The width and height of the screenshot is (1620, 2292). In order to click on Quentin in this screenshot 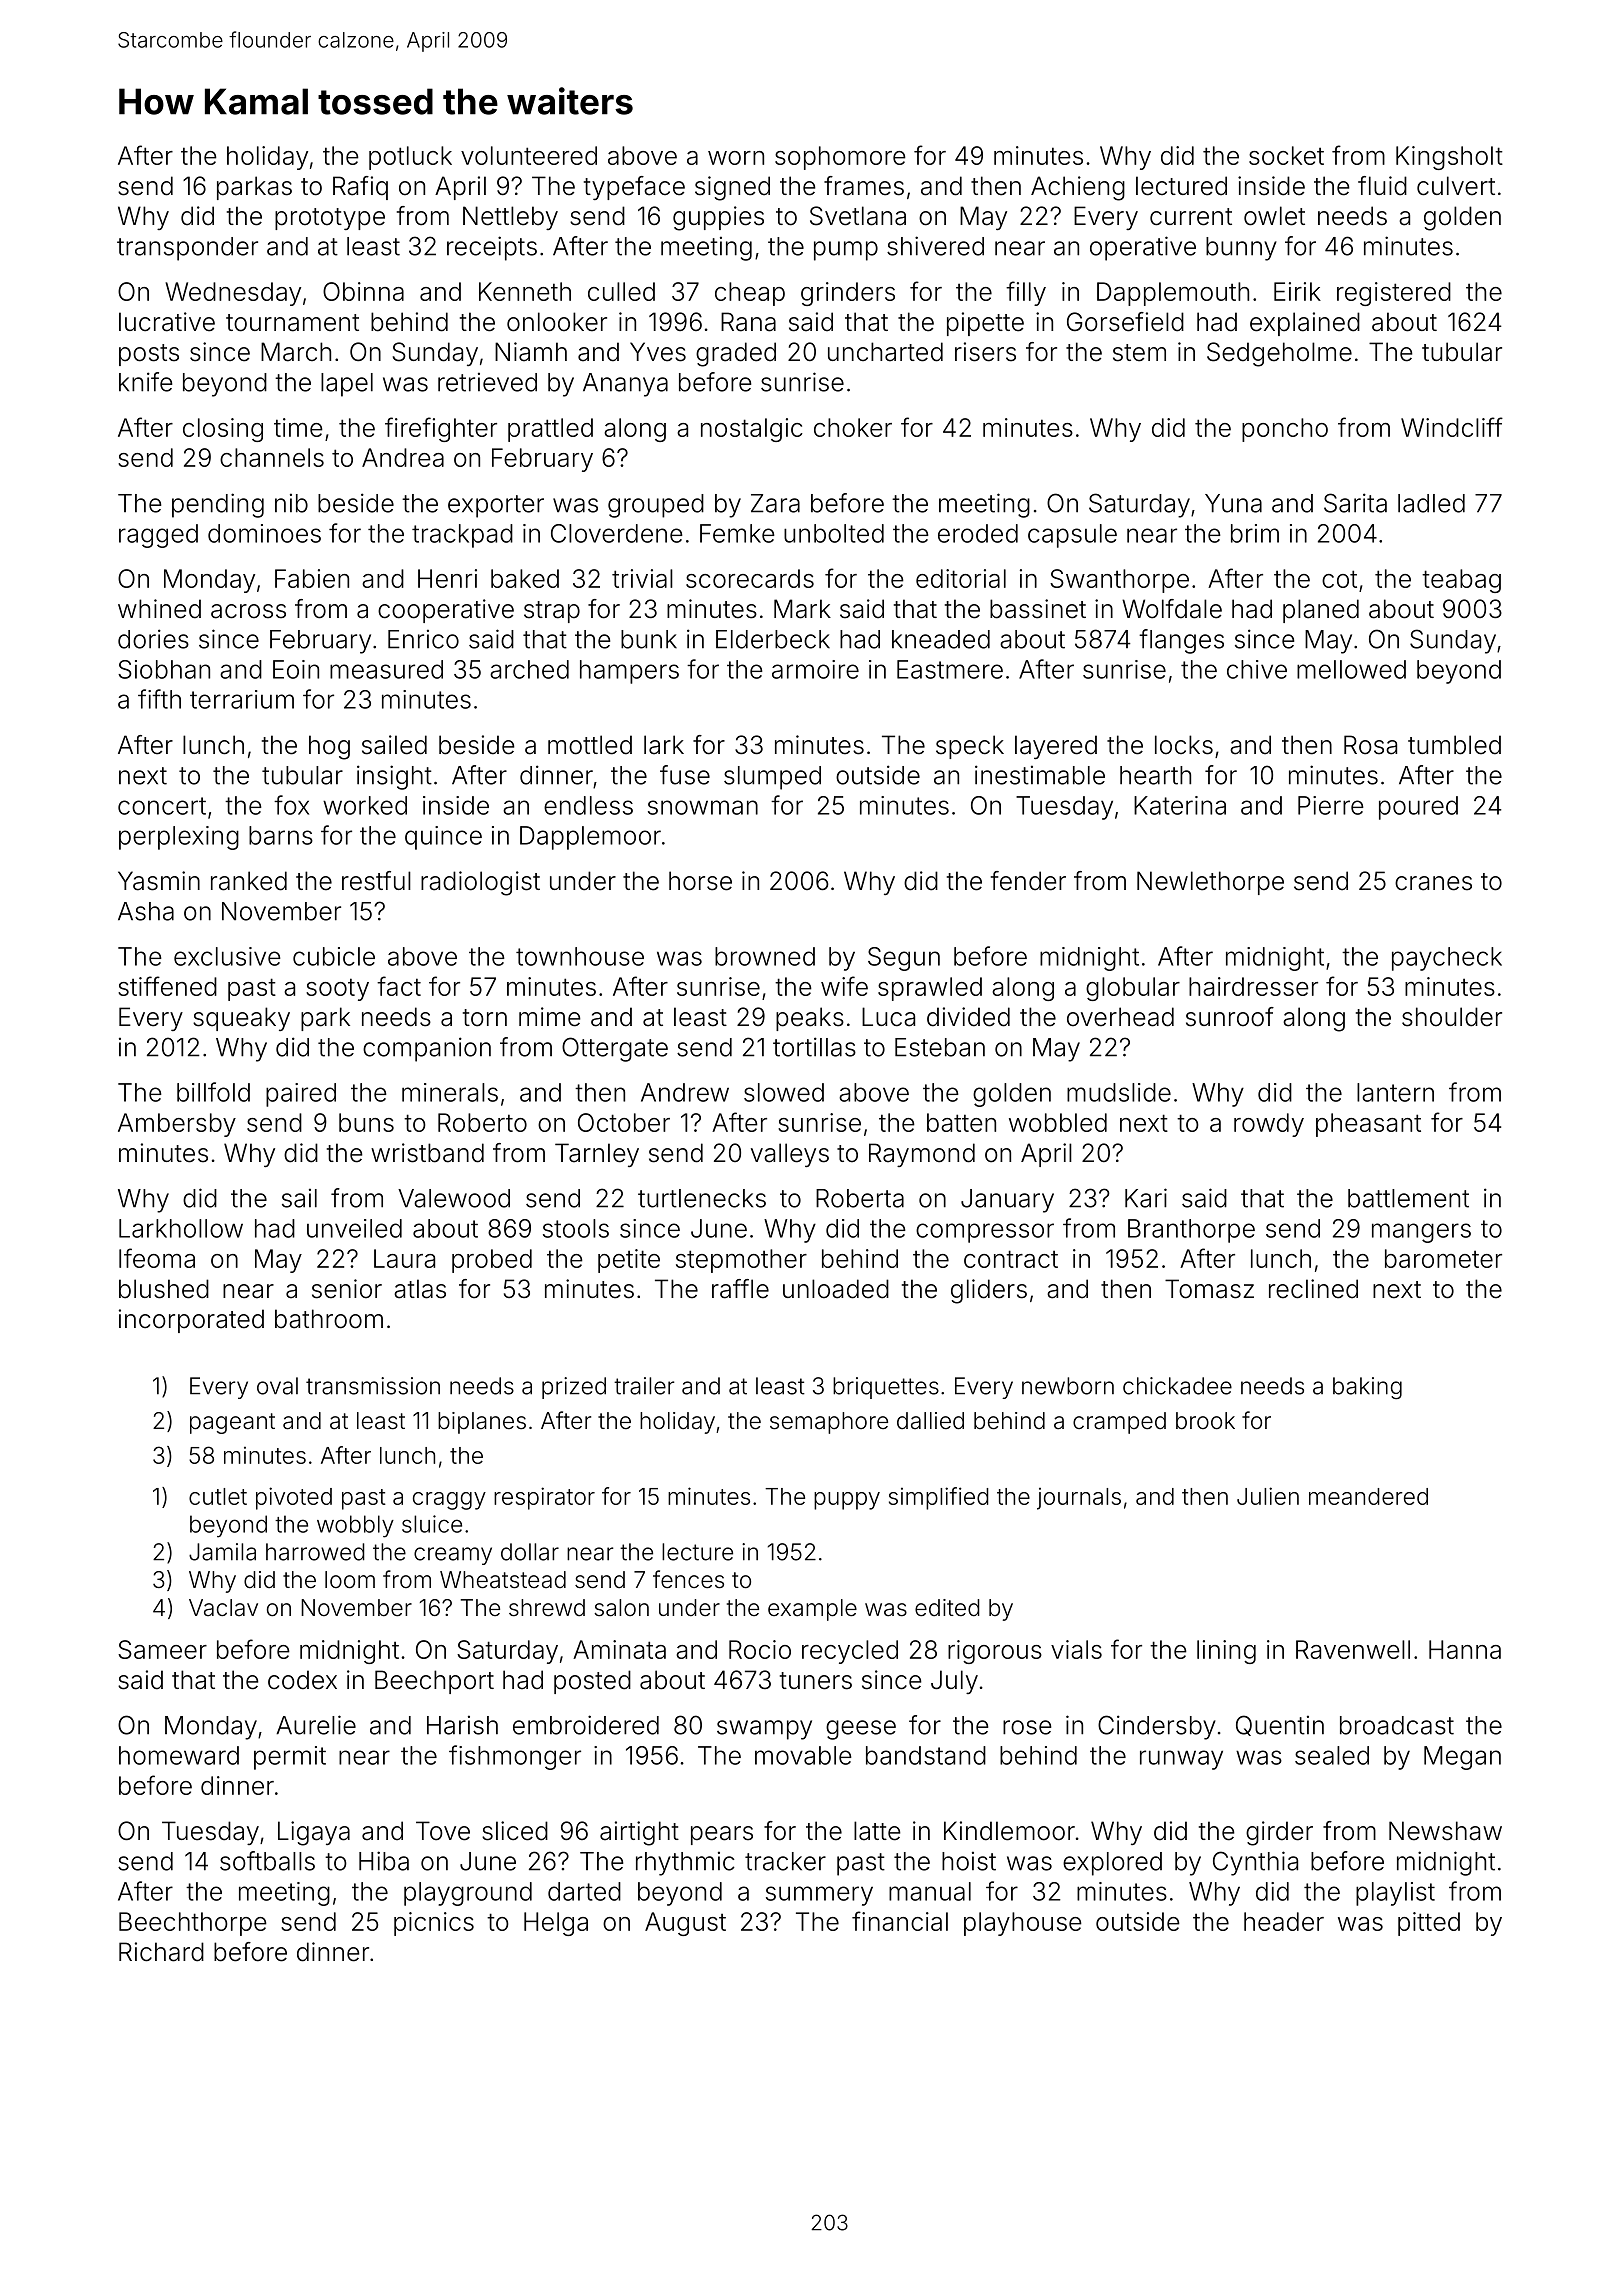, I will do `click(1280, 1725)`.
